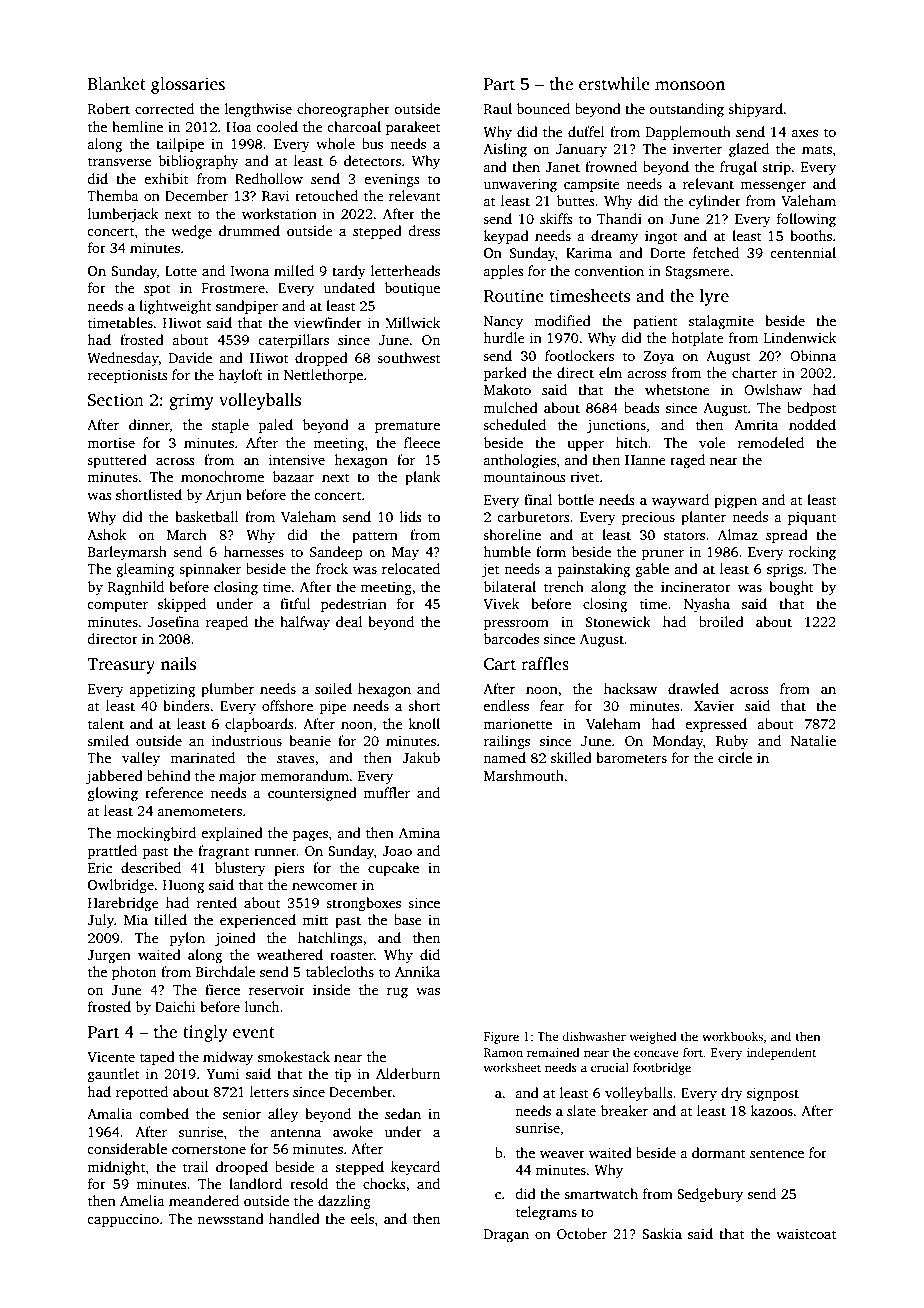  I want to click on lengthwise, so click(258, 110).
